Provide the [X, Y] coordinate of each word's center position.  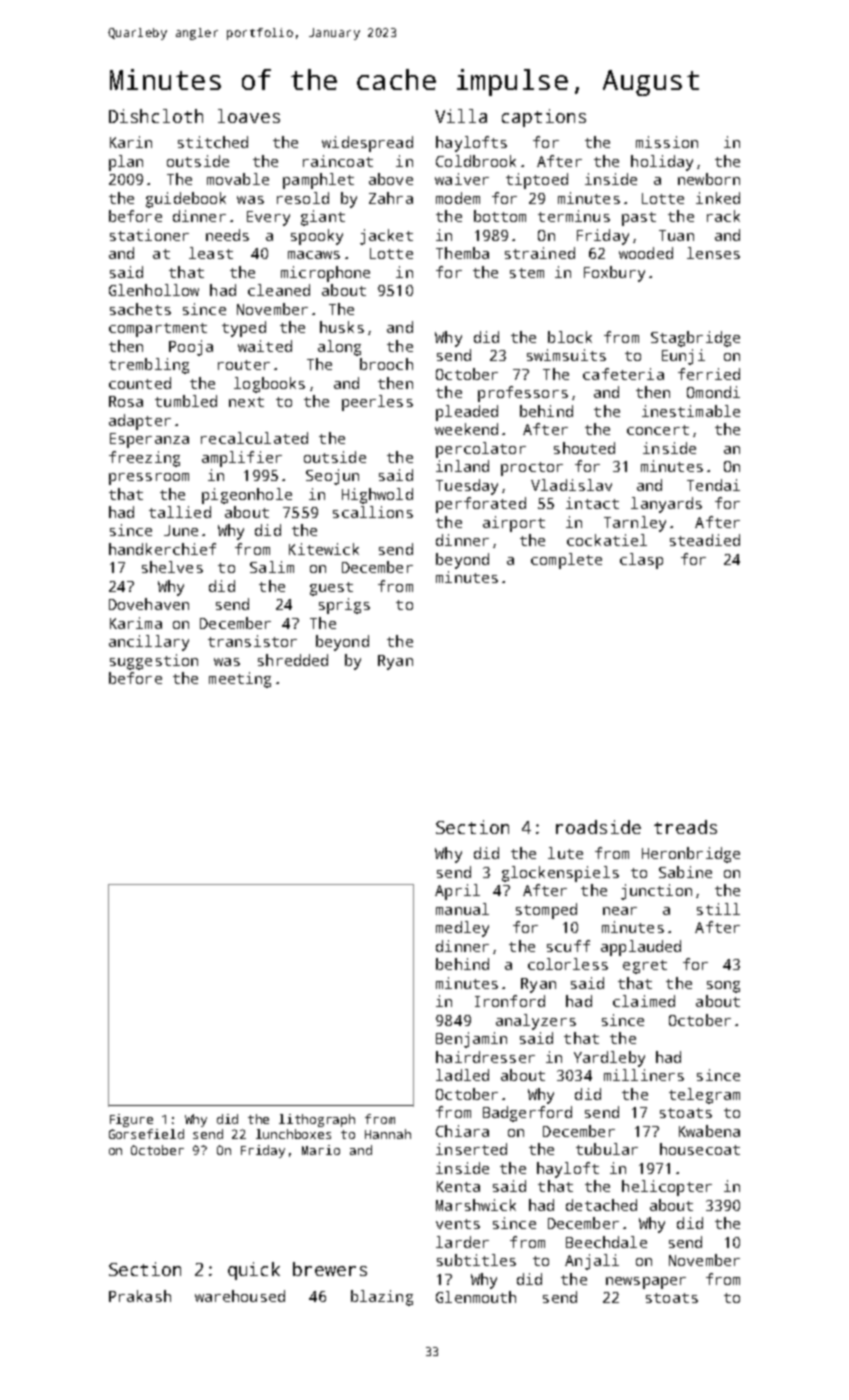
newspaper [646, 1283]
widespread [367, 144]
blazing [382, 1298]
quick [254, 1271]
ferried [709, 374]
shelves [172, 567]
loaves [249, 116]
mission [667, 142]
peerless [377, 403]
